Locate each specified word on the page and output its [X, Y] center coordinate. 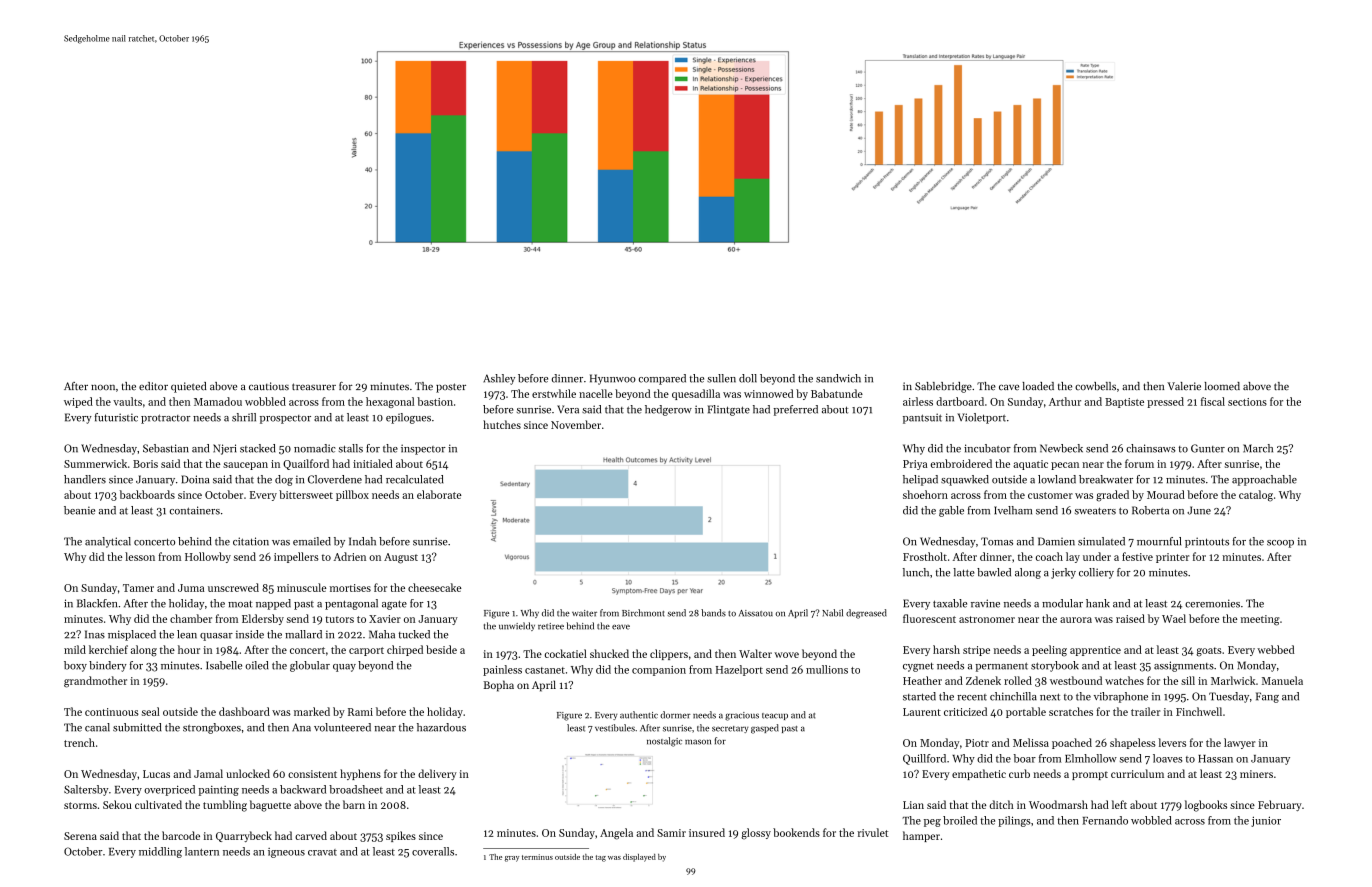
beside [441, 649]
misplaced [132, 635]
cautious [269, 386]
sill [1188, 680]
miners [1256, 774]
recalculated [414, 479]
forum [1139, 463]
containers [195, 510]
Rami [360, 712]
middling [160, 852]
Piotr [977, 743]
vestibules [615, 728]
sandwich [838, 378]
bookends [796, 832]
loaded [1038, 386]
